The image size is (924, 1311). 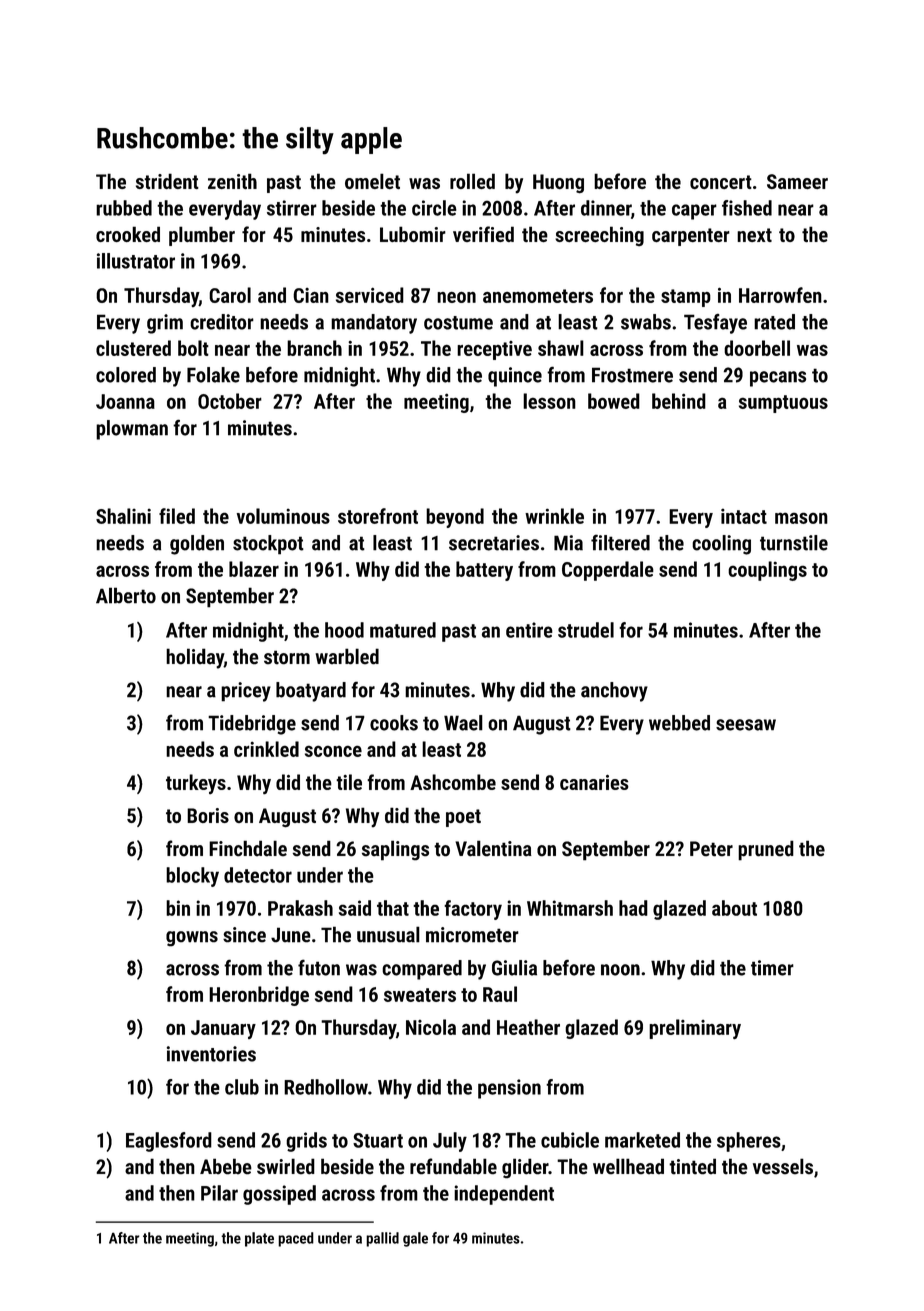 I want to click on sconce, so click(x=333, y=751).
